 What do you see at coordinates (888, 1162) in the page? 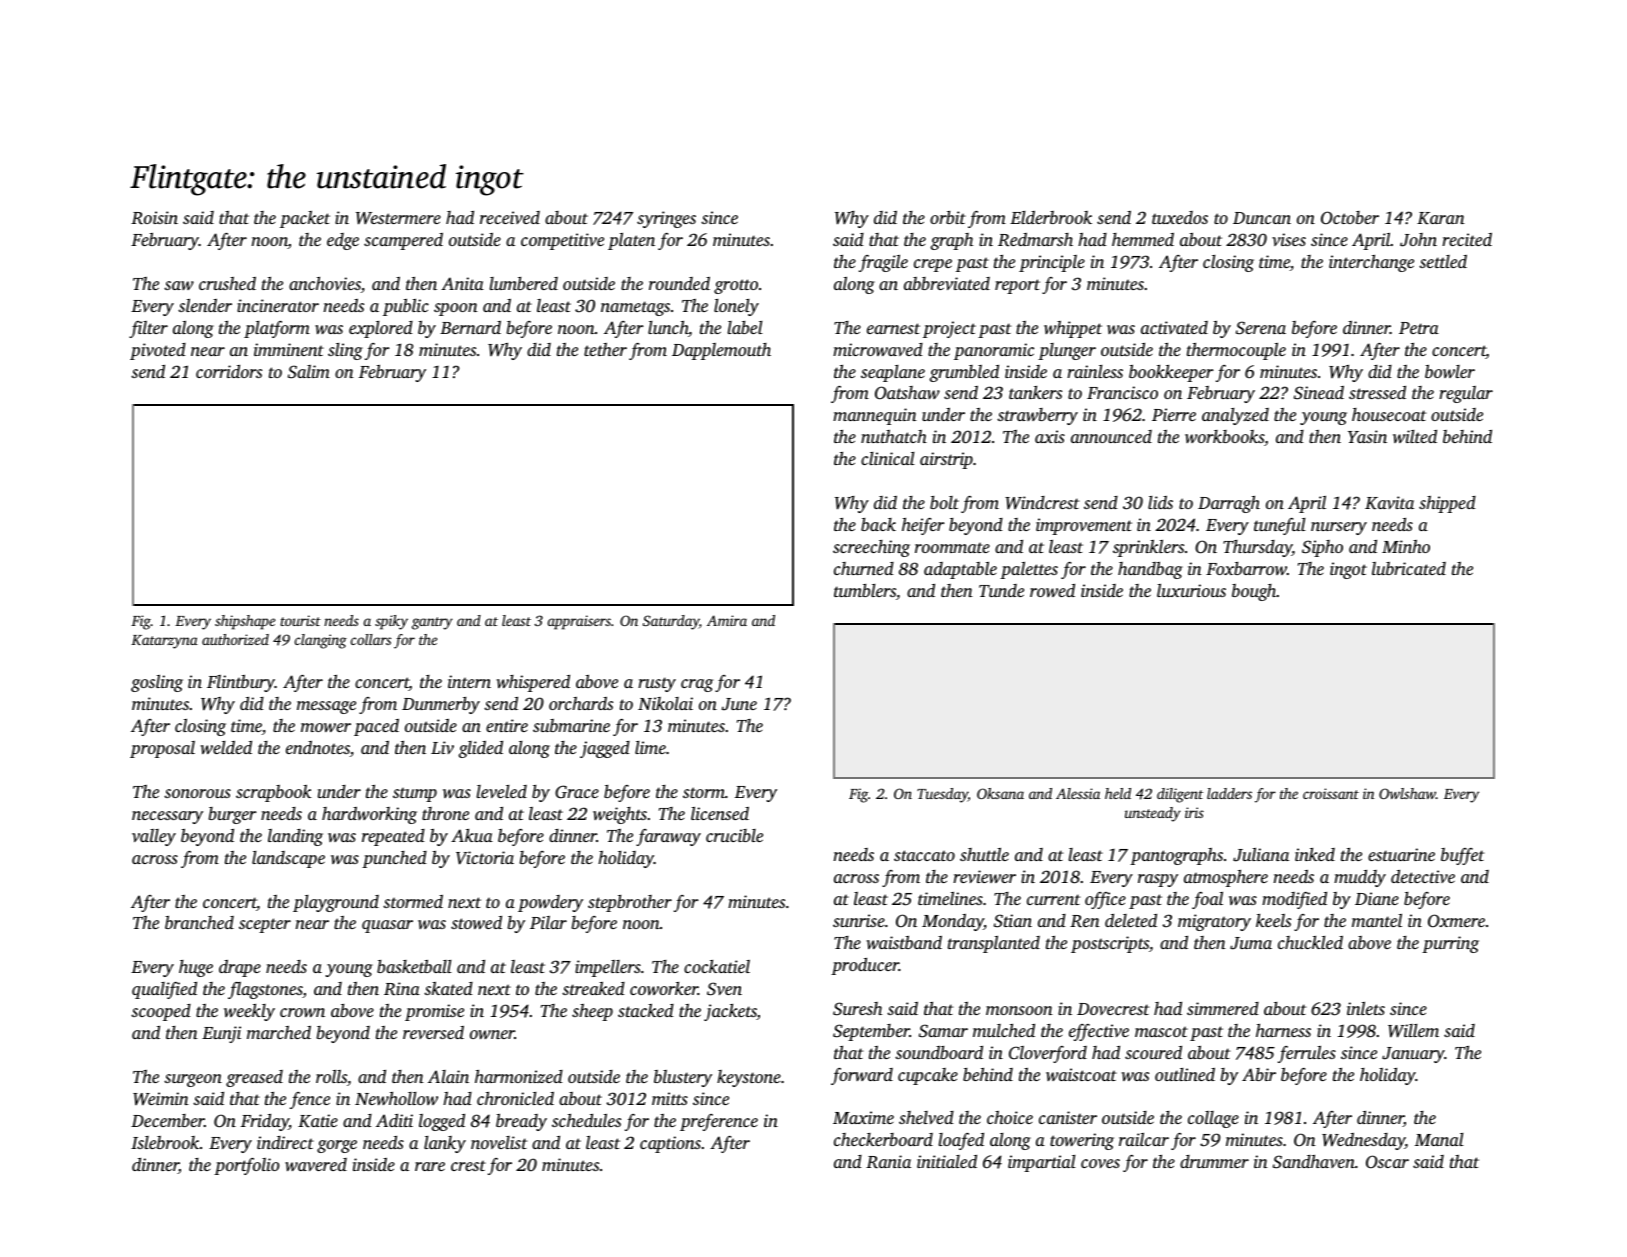
I see `Rania` at bounding box center [888, 1162].
